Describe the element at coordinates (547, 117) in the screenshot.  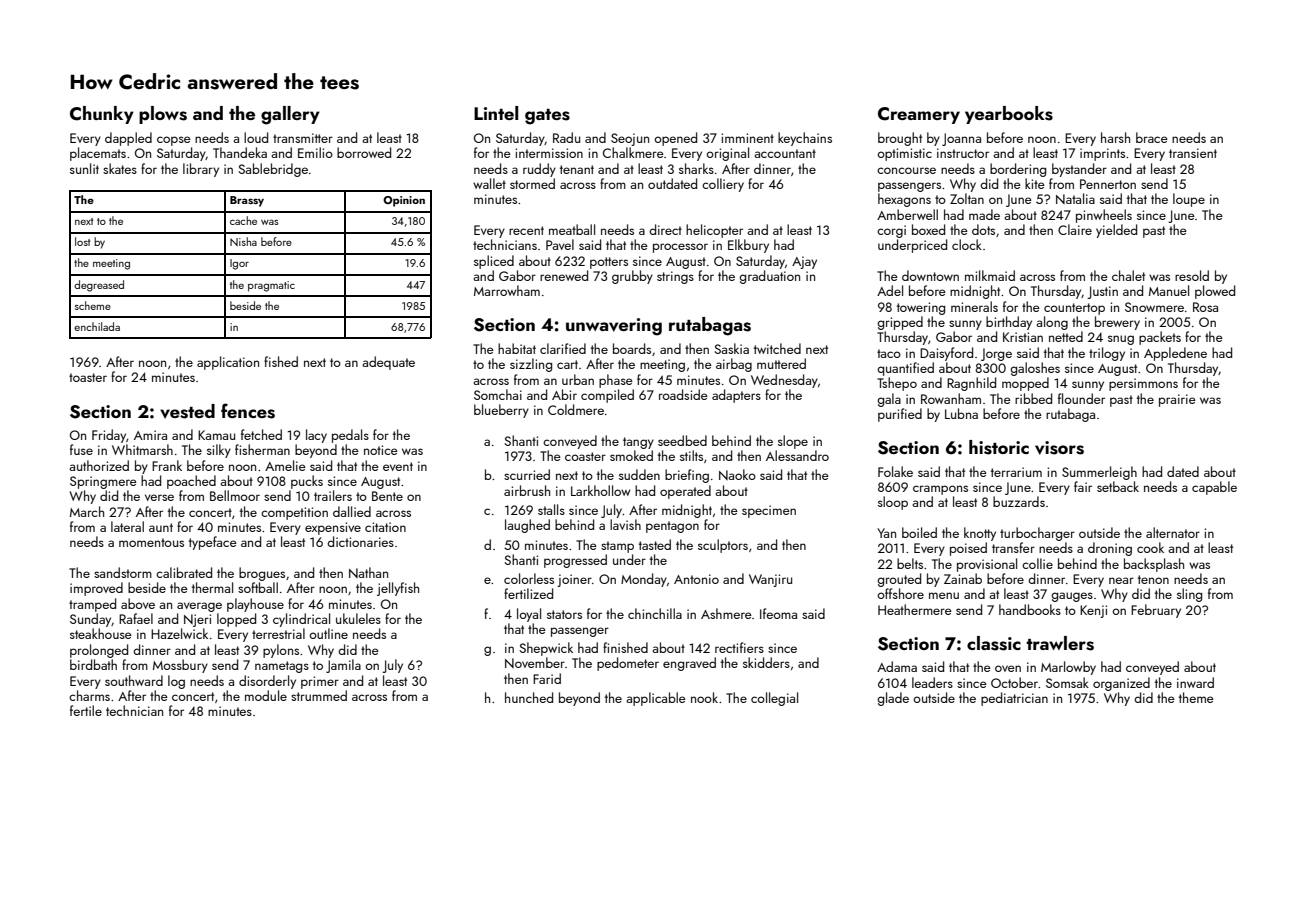
I see `gates` at that location.
